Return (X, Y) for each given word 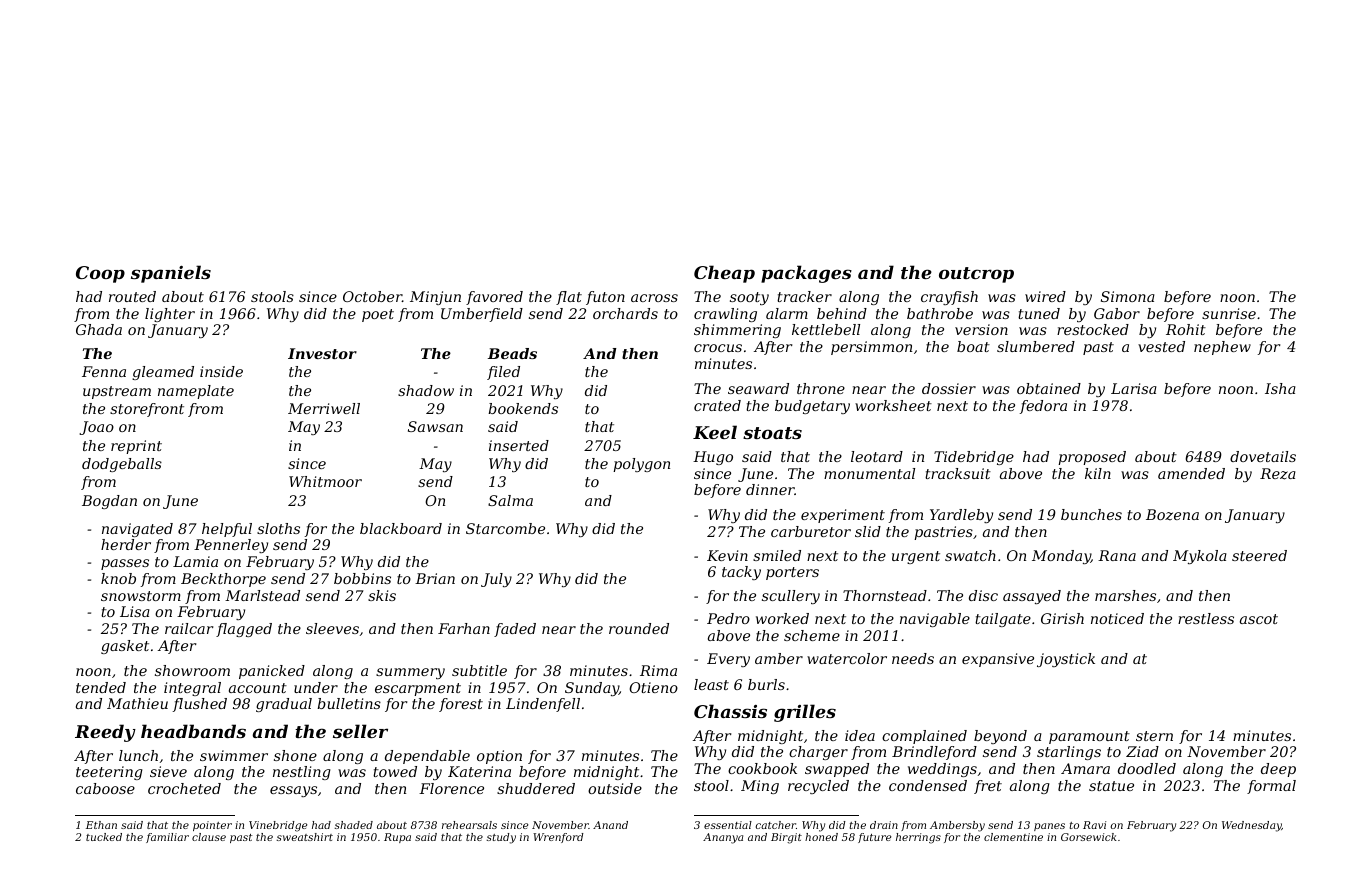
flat (569, 298)
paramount (1089, 737)
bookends (523, 408)
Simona (1127, 296)
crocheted (184, 788)
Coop (100, 274)
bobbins (362, 578)
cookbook (762, 768)
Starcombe (505, 528)
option (499, 757)
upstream (117, 392)
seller (360, 731)
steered (1259, 555)
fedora (1043, 407)
